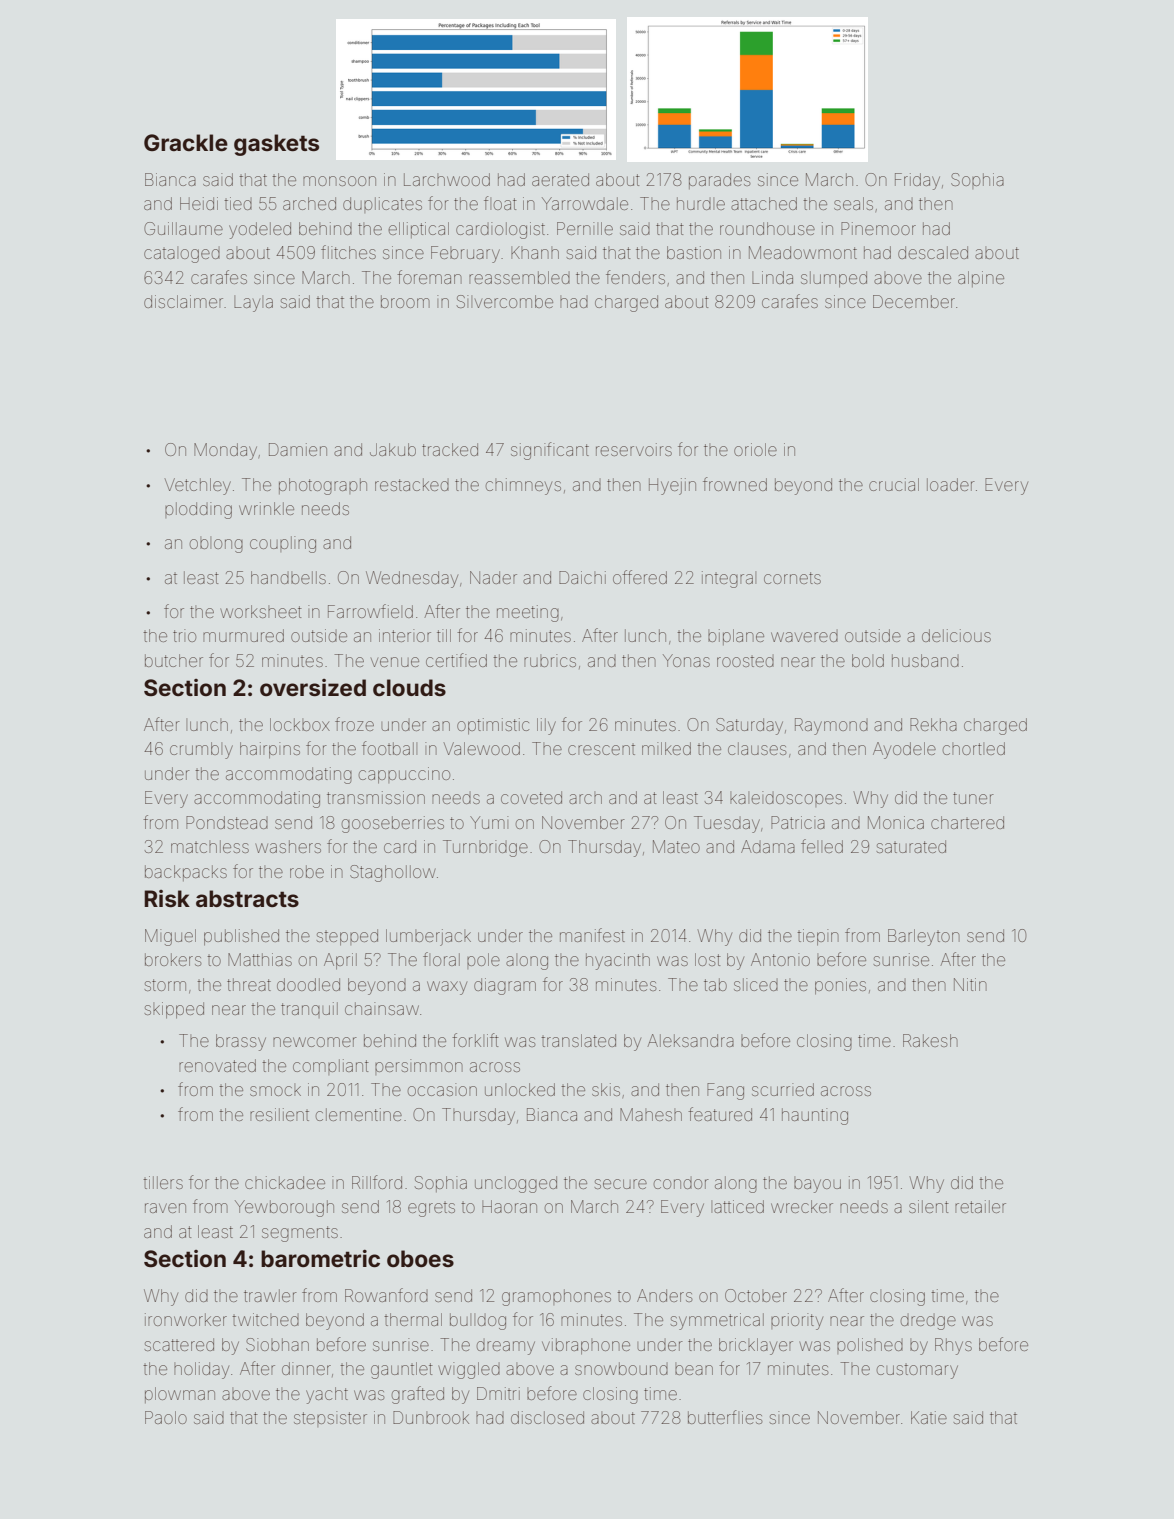 The height and width of the page is (1519, 1174). What do you see at coordinates (493, 577) in the page?
I see `Nader` at bounding box center [493, 577].
